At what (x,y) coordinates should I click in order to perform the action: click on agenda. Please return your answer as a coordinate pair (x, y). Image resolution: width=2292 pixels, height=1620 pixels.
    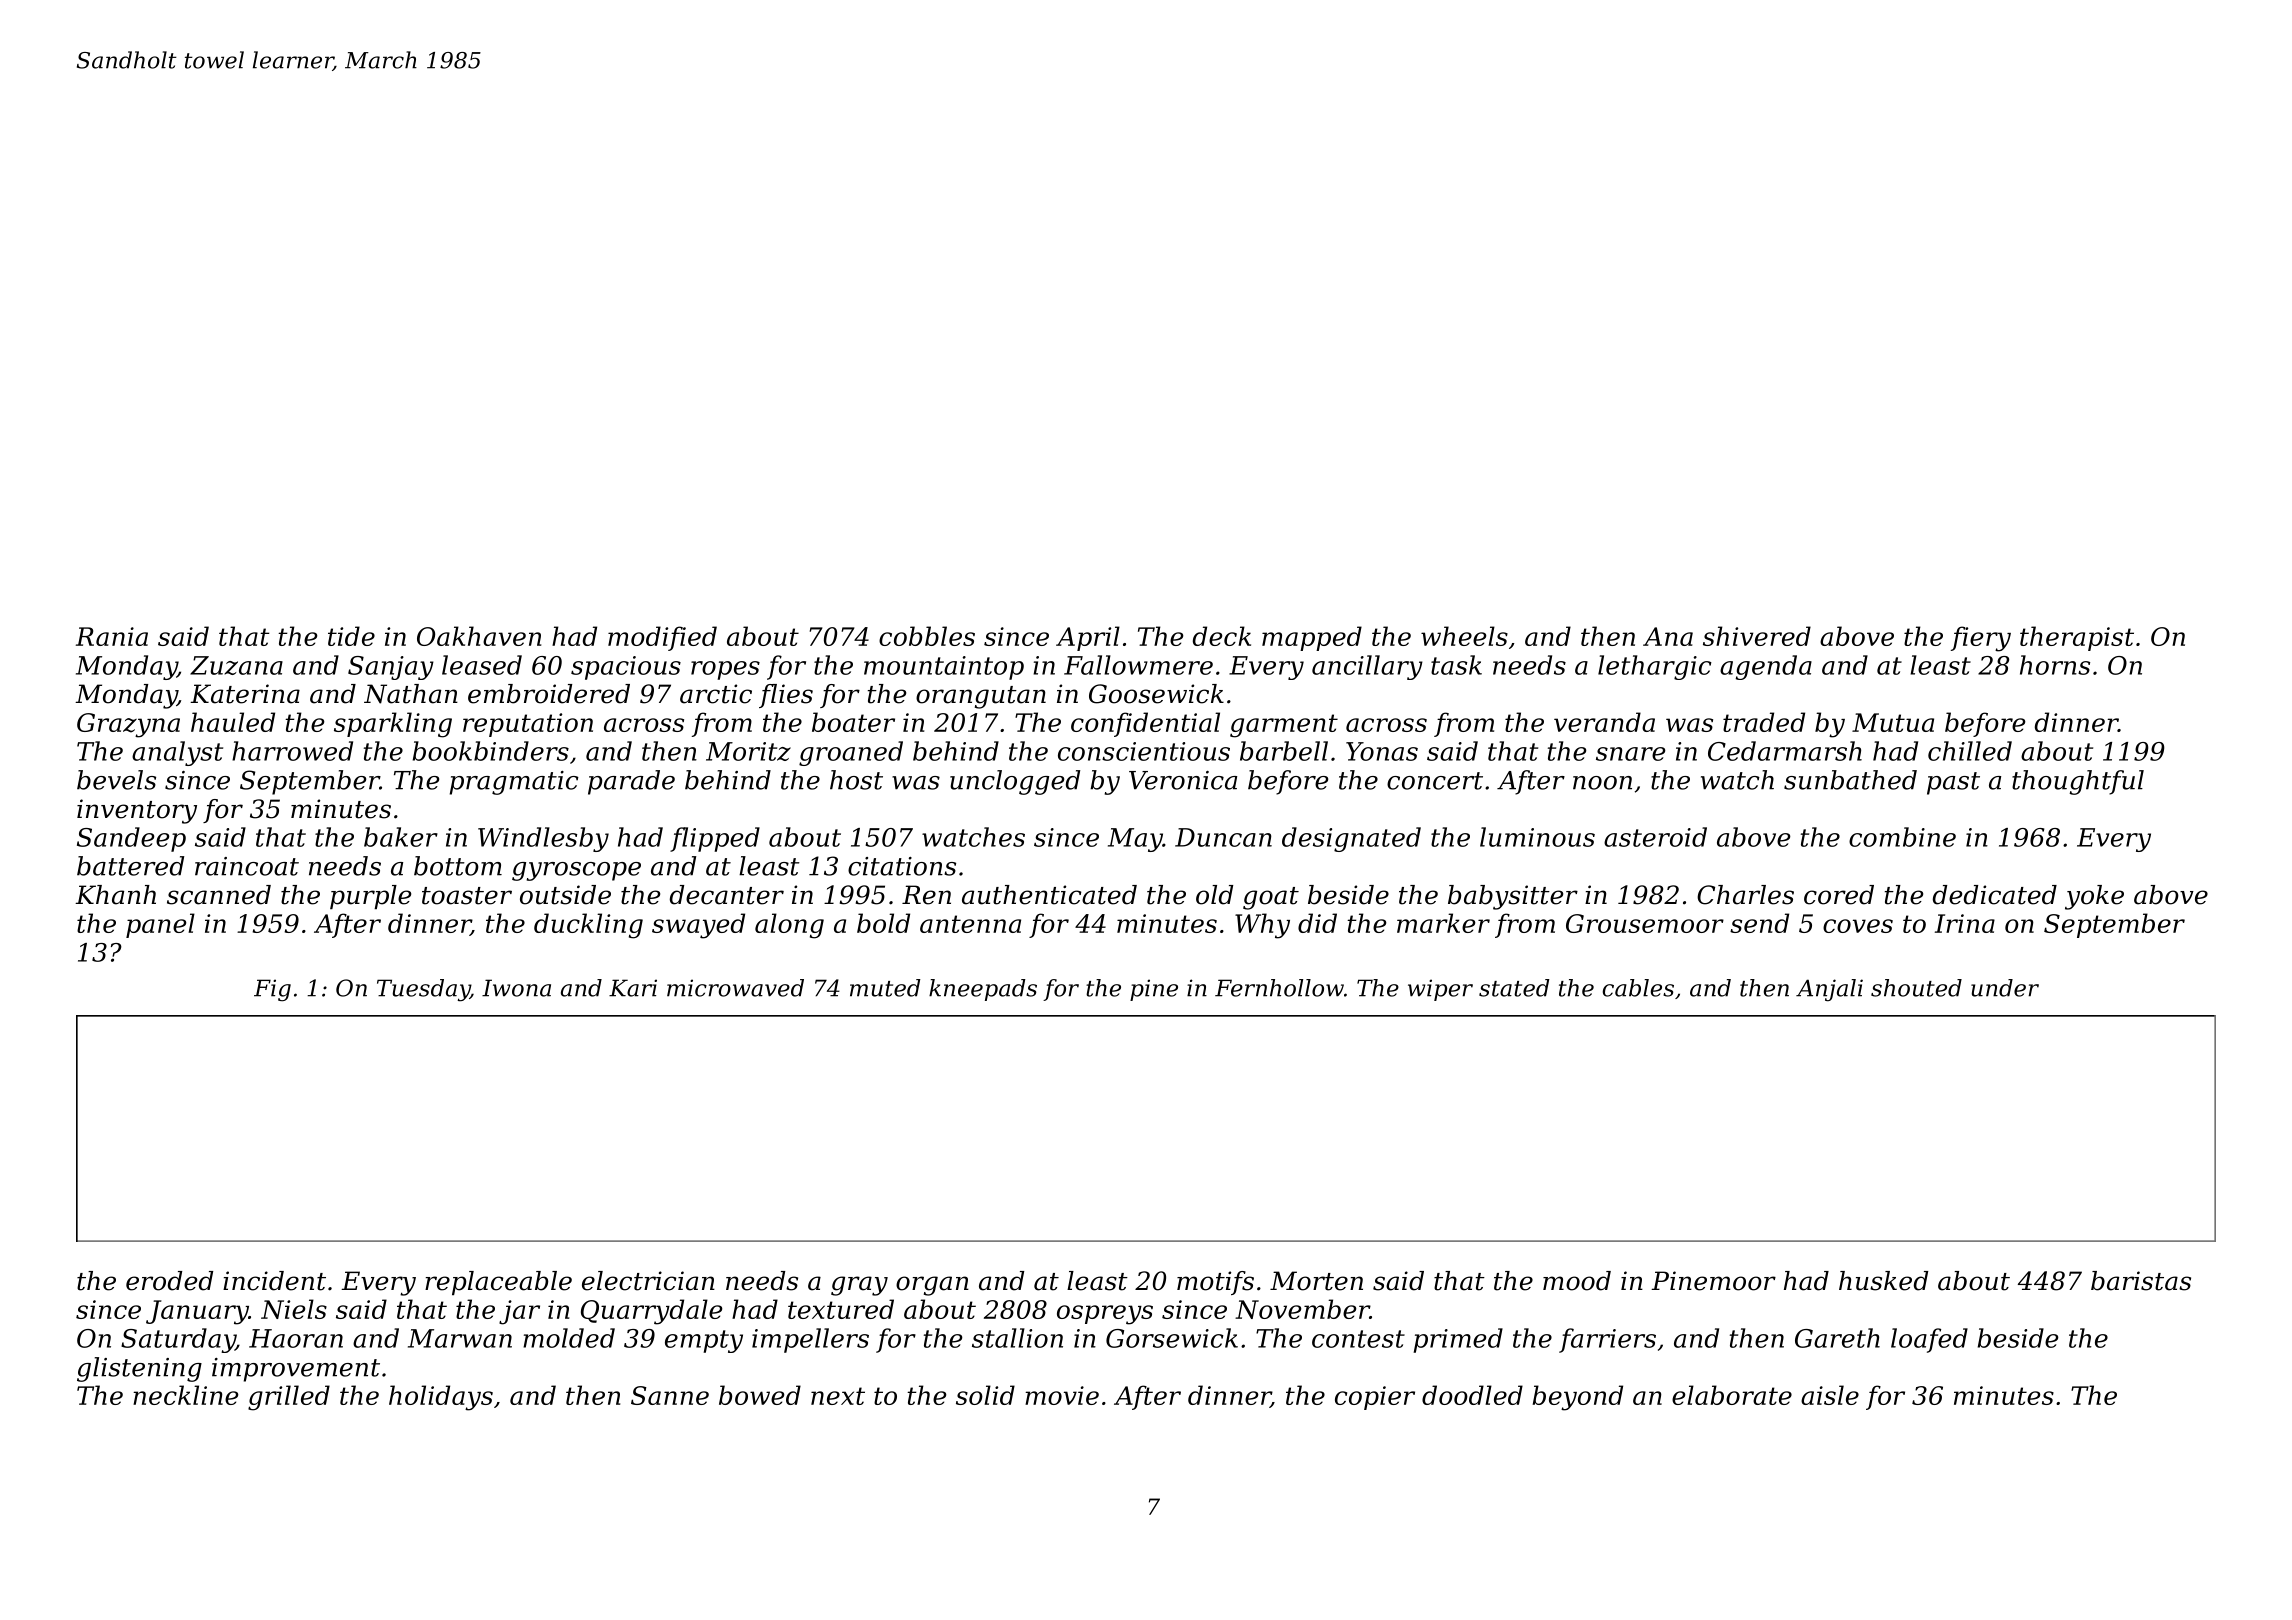
    Looking at the image, I should click on (1766, 667).
